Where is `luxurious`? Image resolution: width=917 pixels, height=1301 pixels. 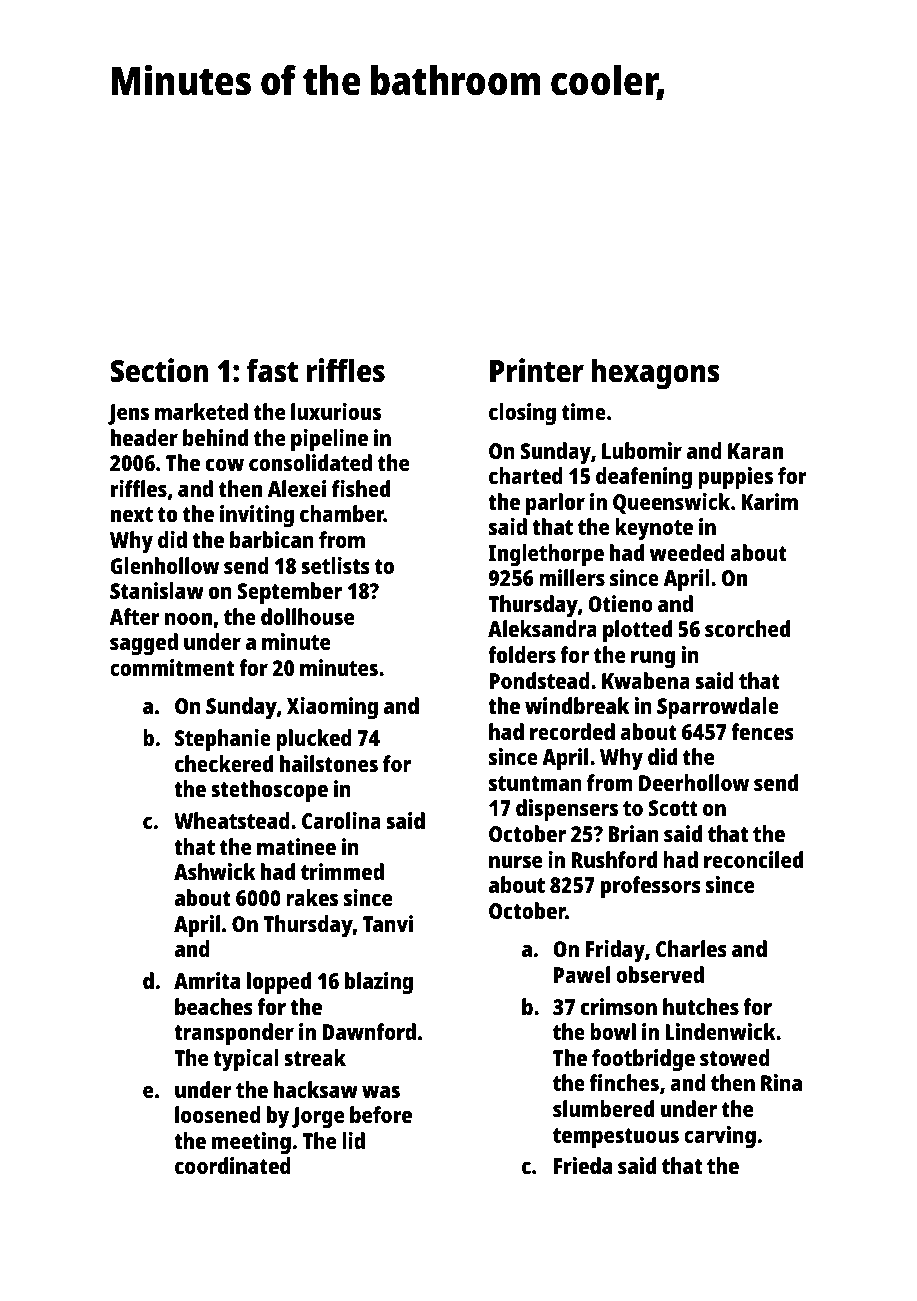
luxurious is located at coordinates (336, 411).
